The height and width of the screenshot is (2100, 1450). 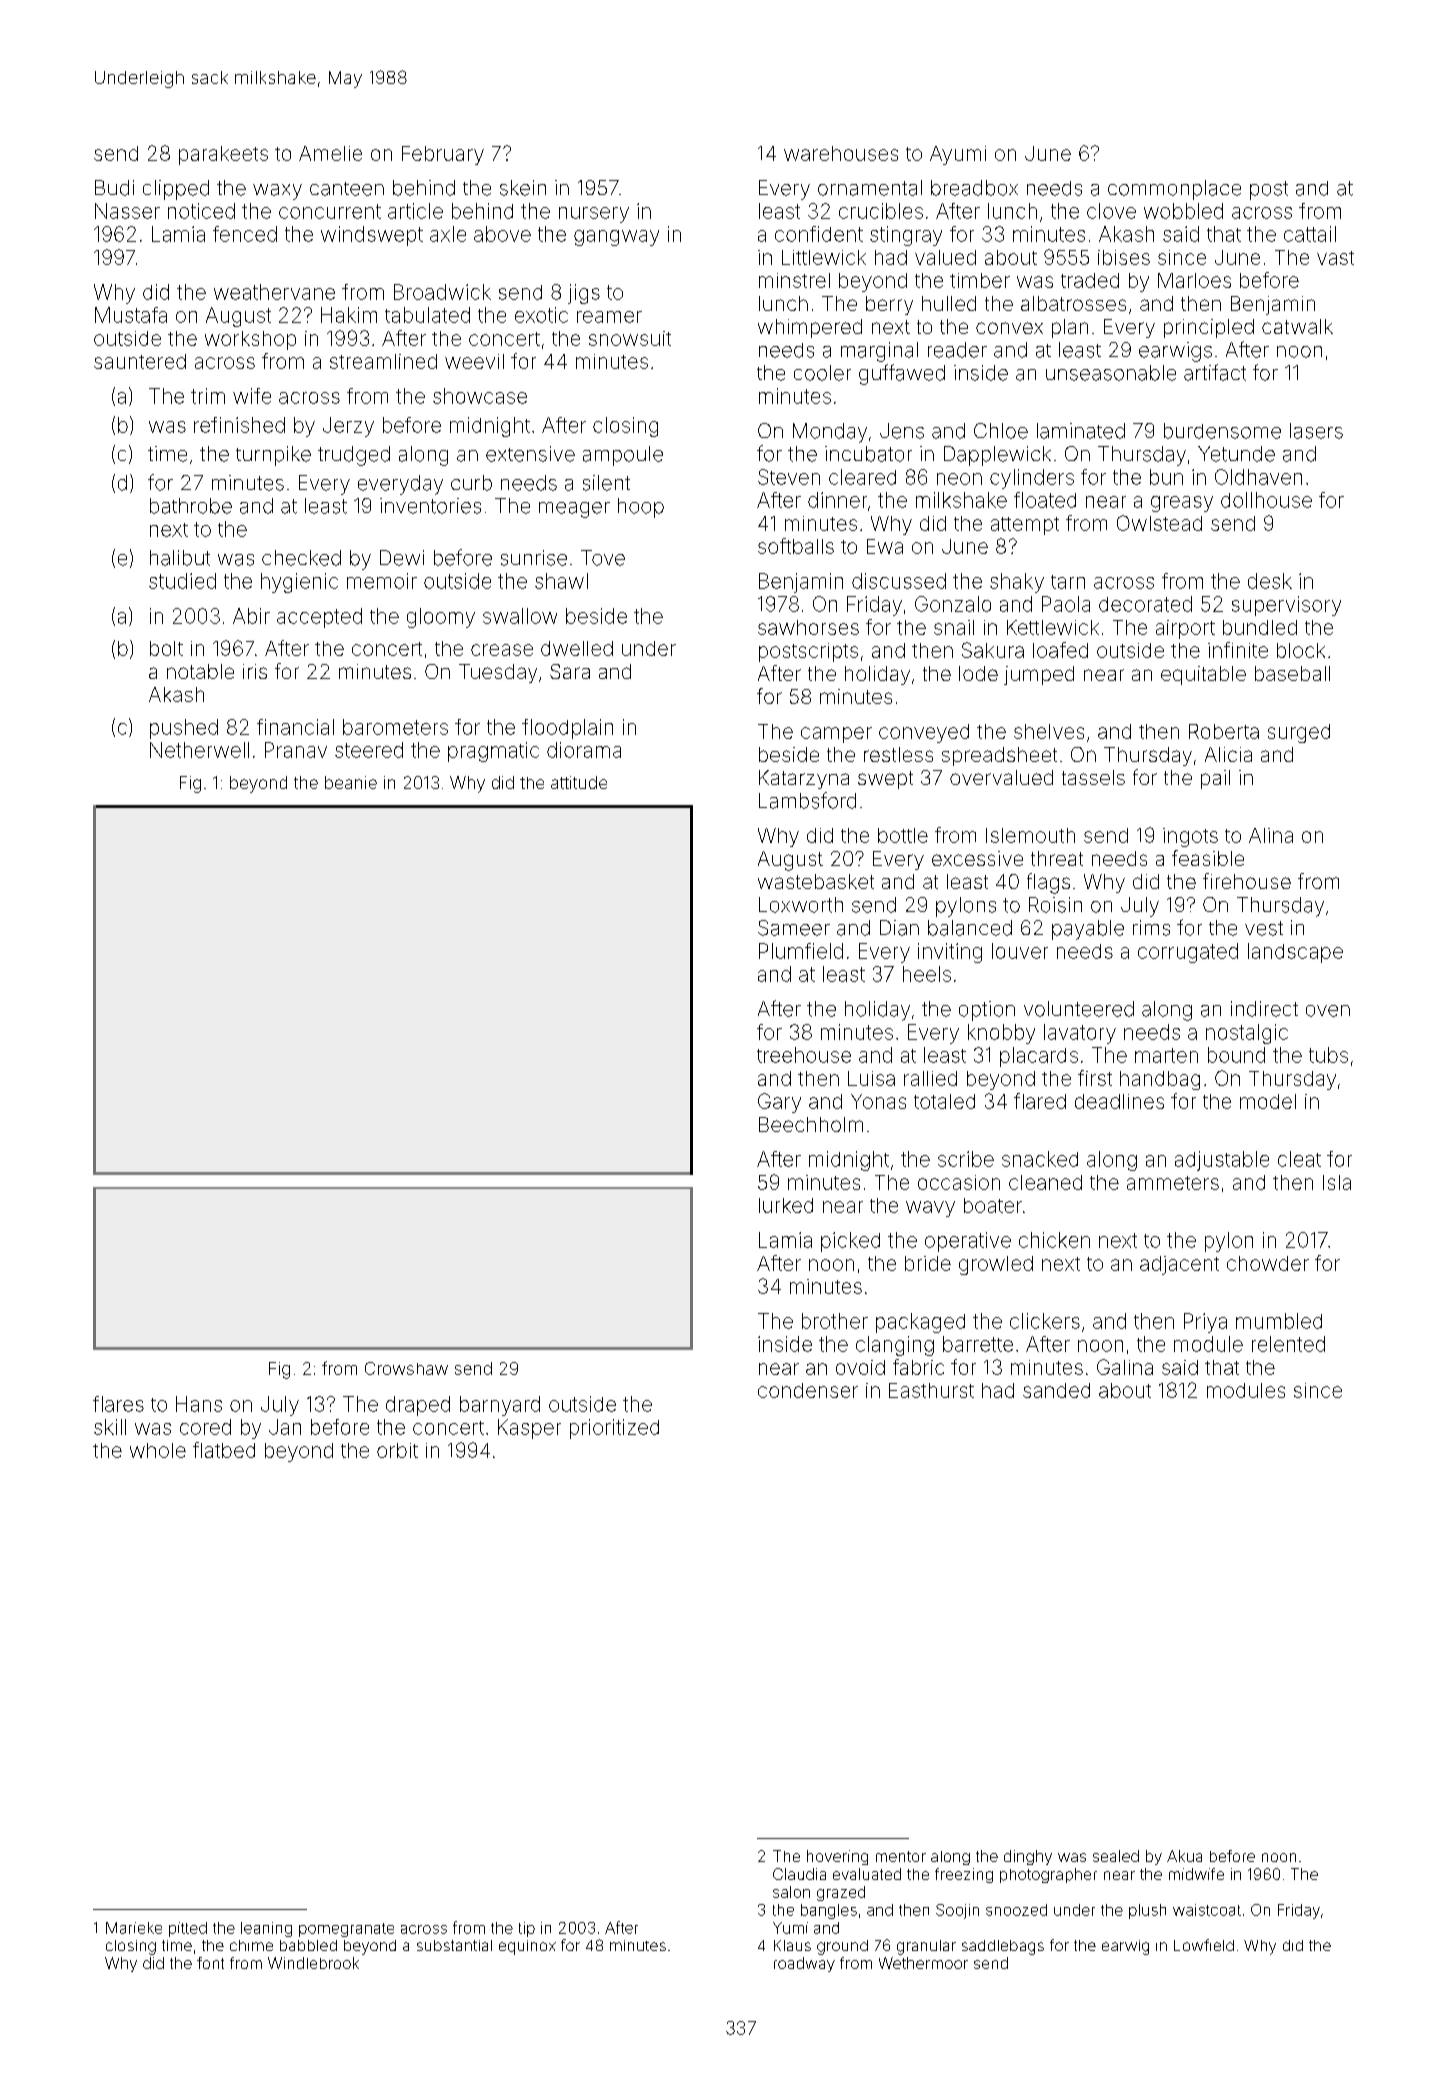 What do you see at coordinates (346, 1930) in the screenshot?
I see `pomegranate` at bounding box center [346, 1930].
